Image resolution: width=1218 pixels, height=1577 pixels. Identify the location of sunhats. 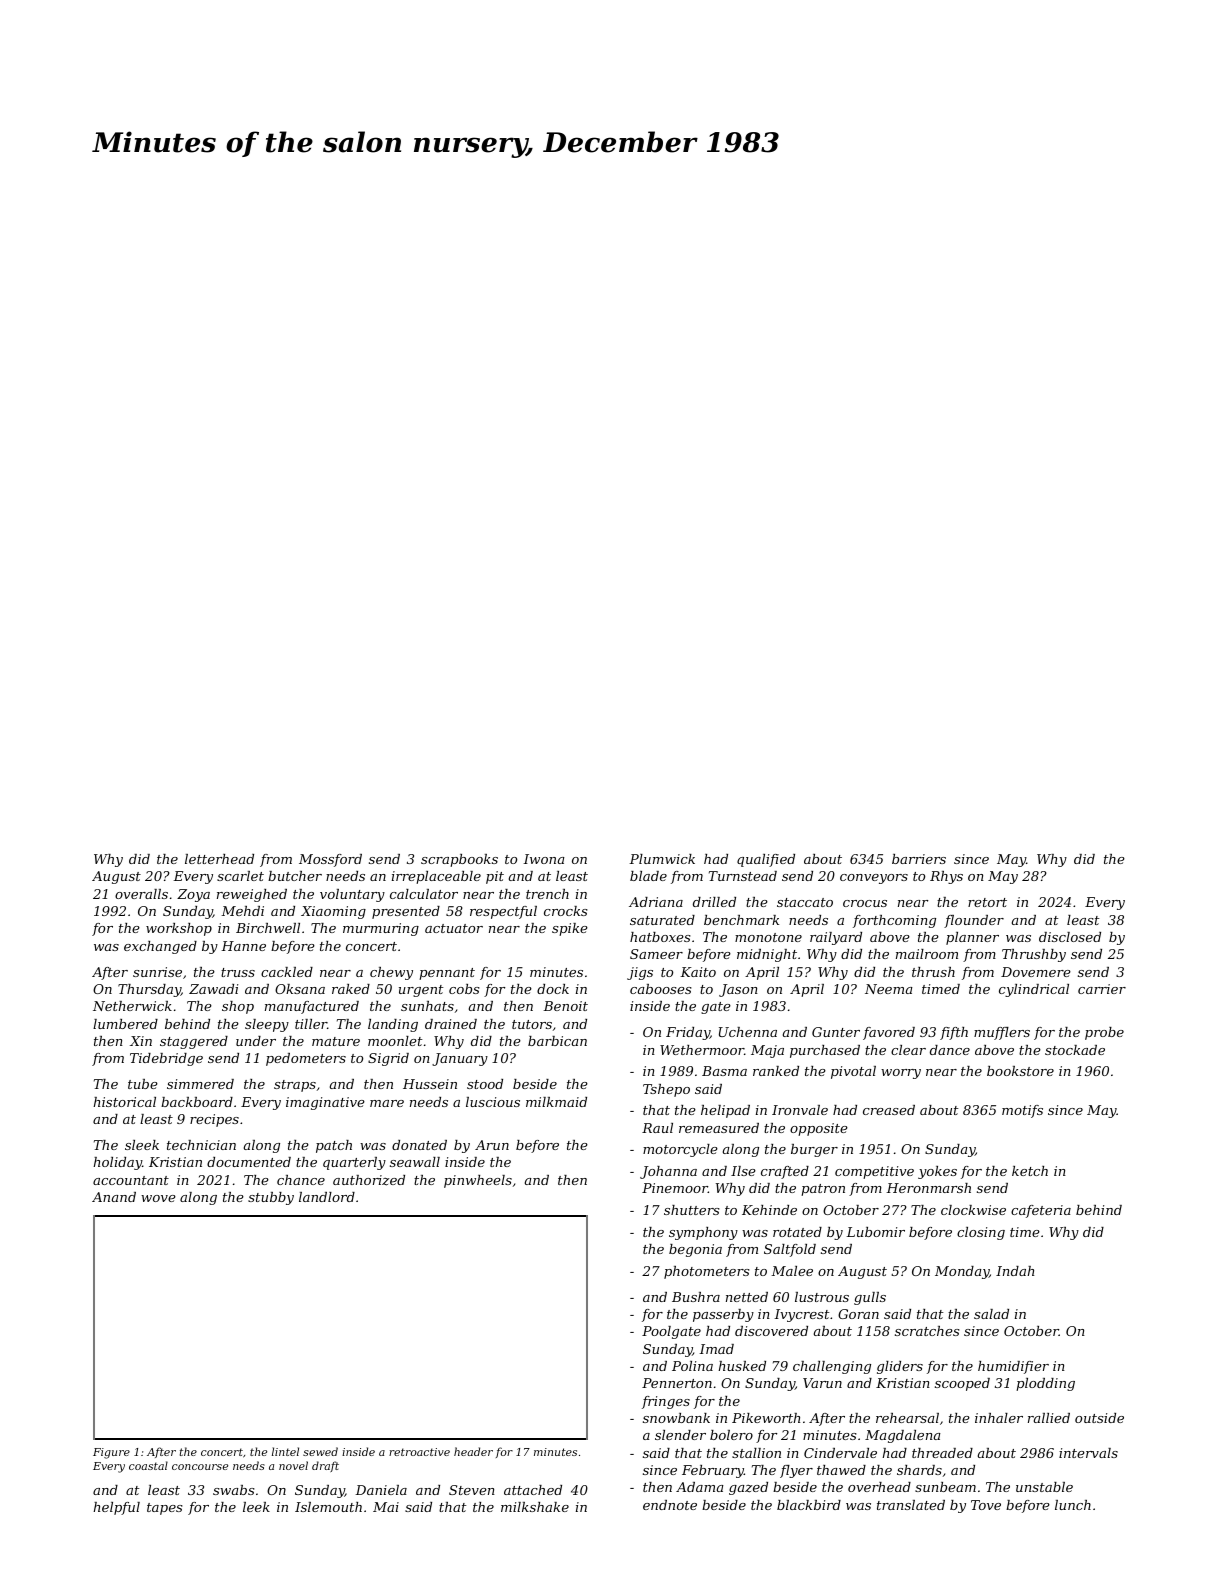
(427, 1006).
